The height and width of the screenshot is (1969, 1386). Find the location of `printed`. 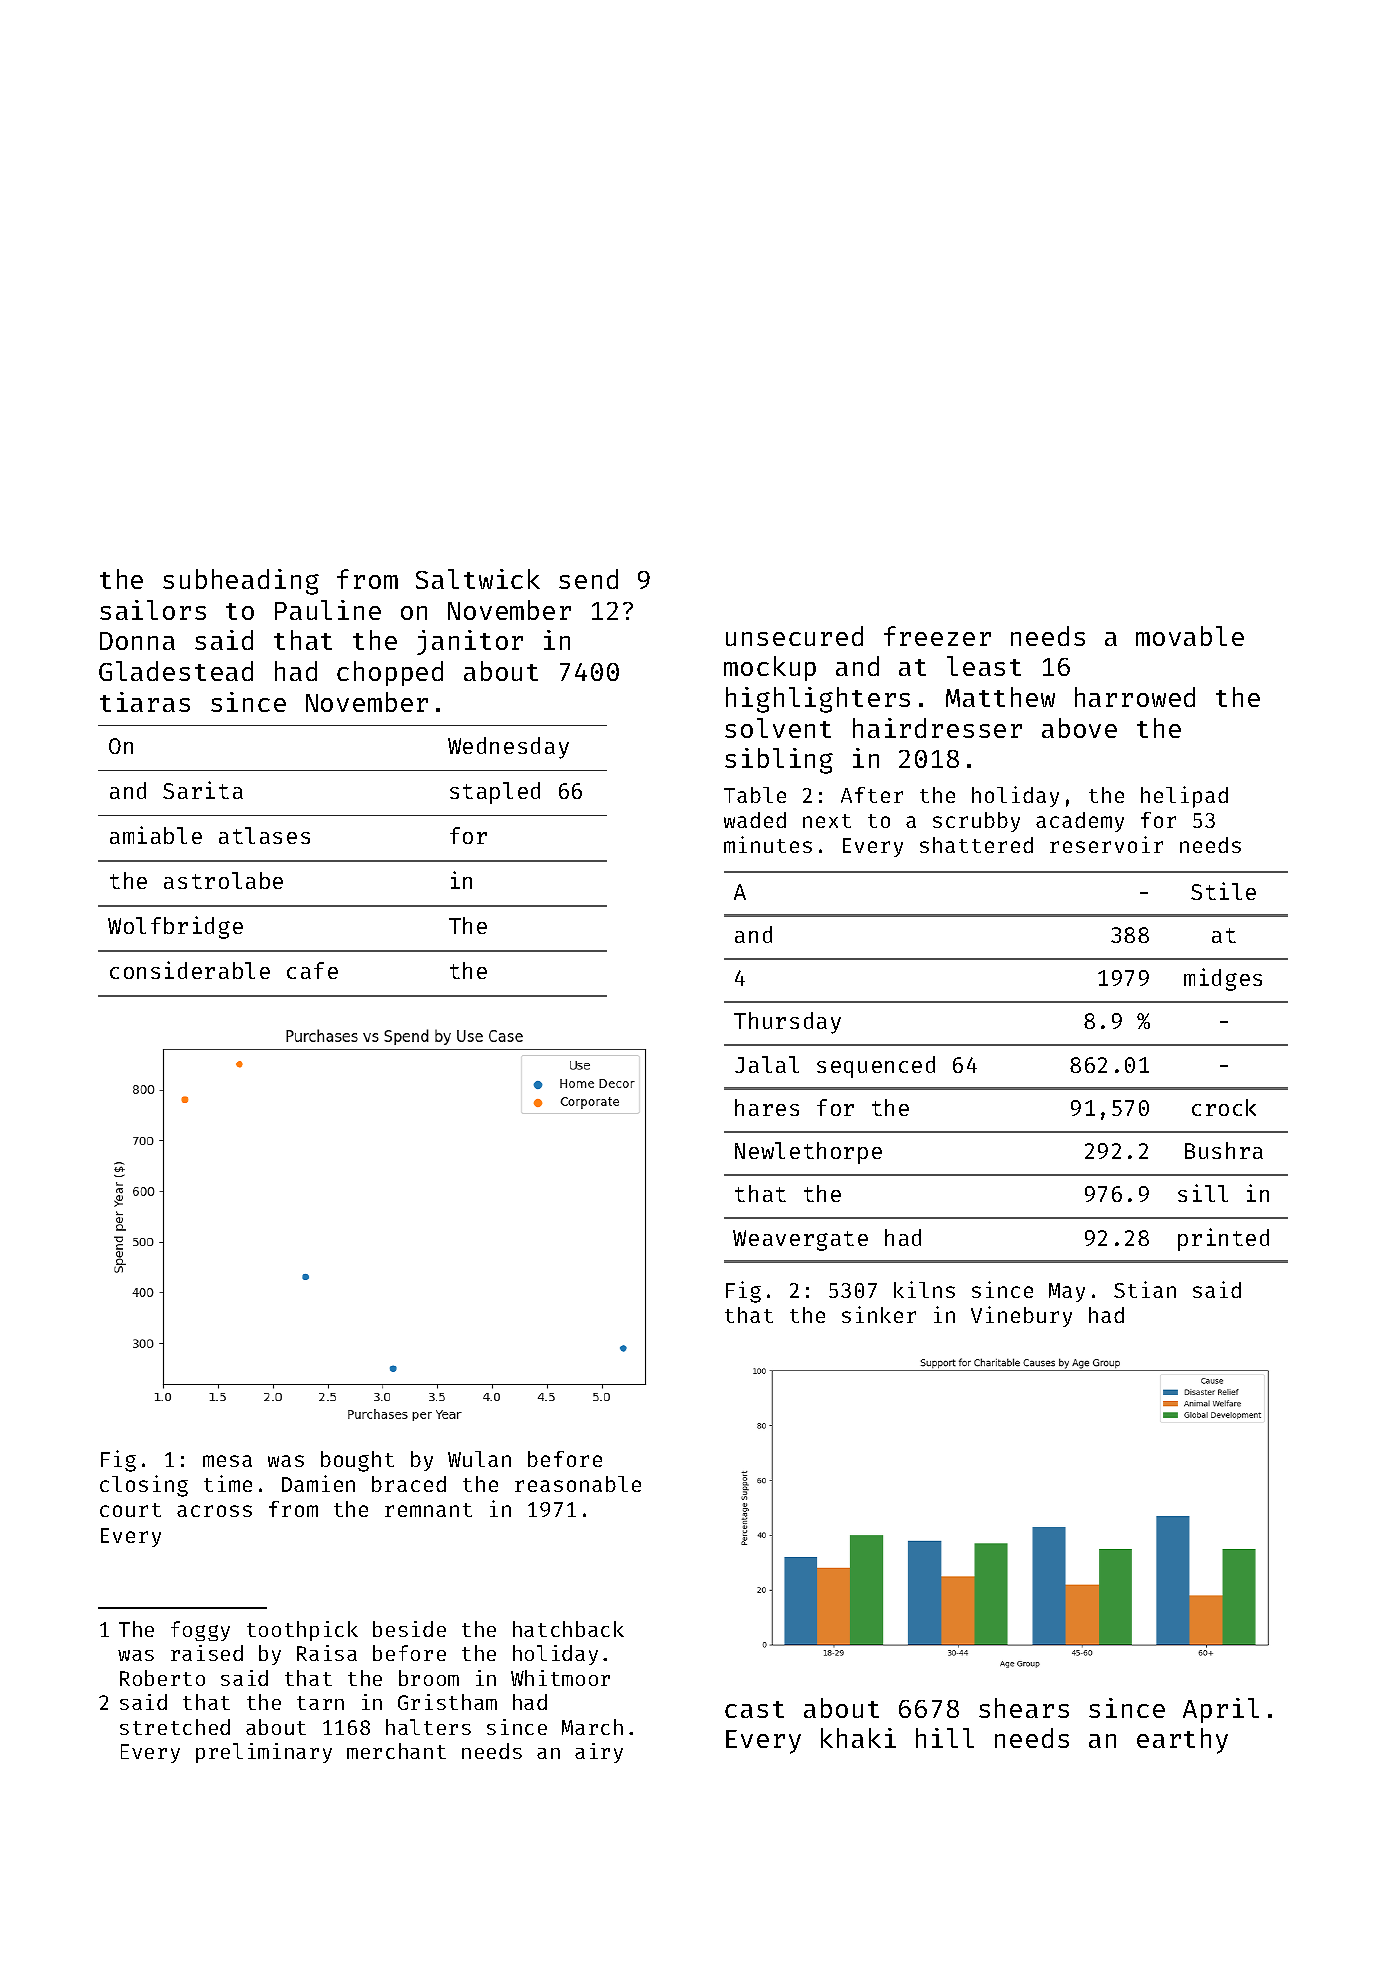

printed is located at coordinates (1223, 1239).
